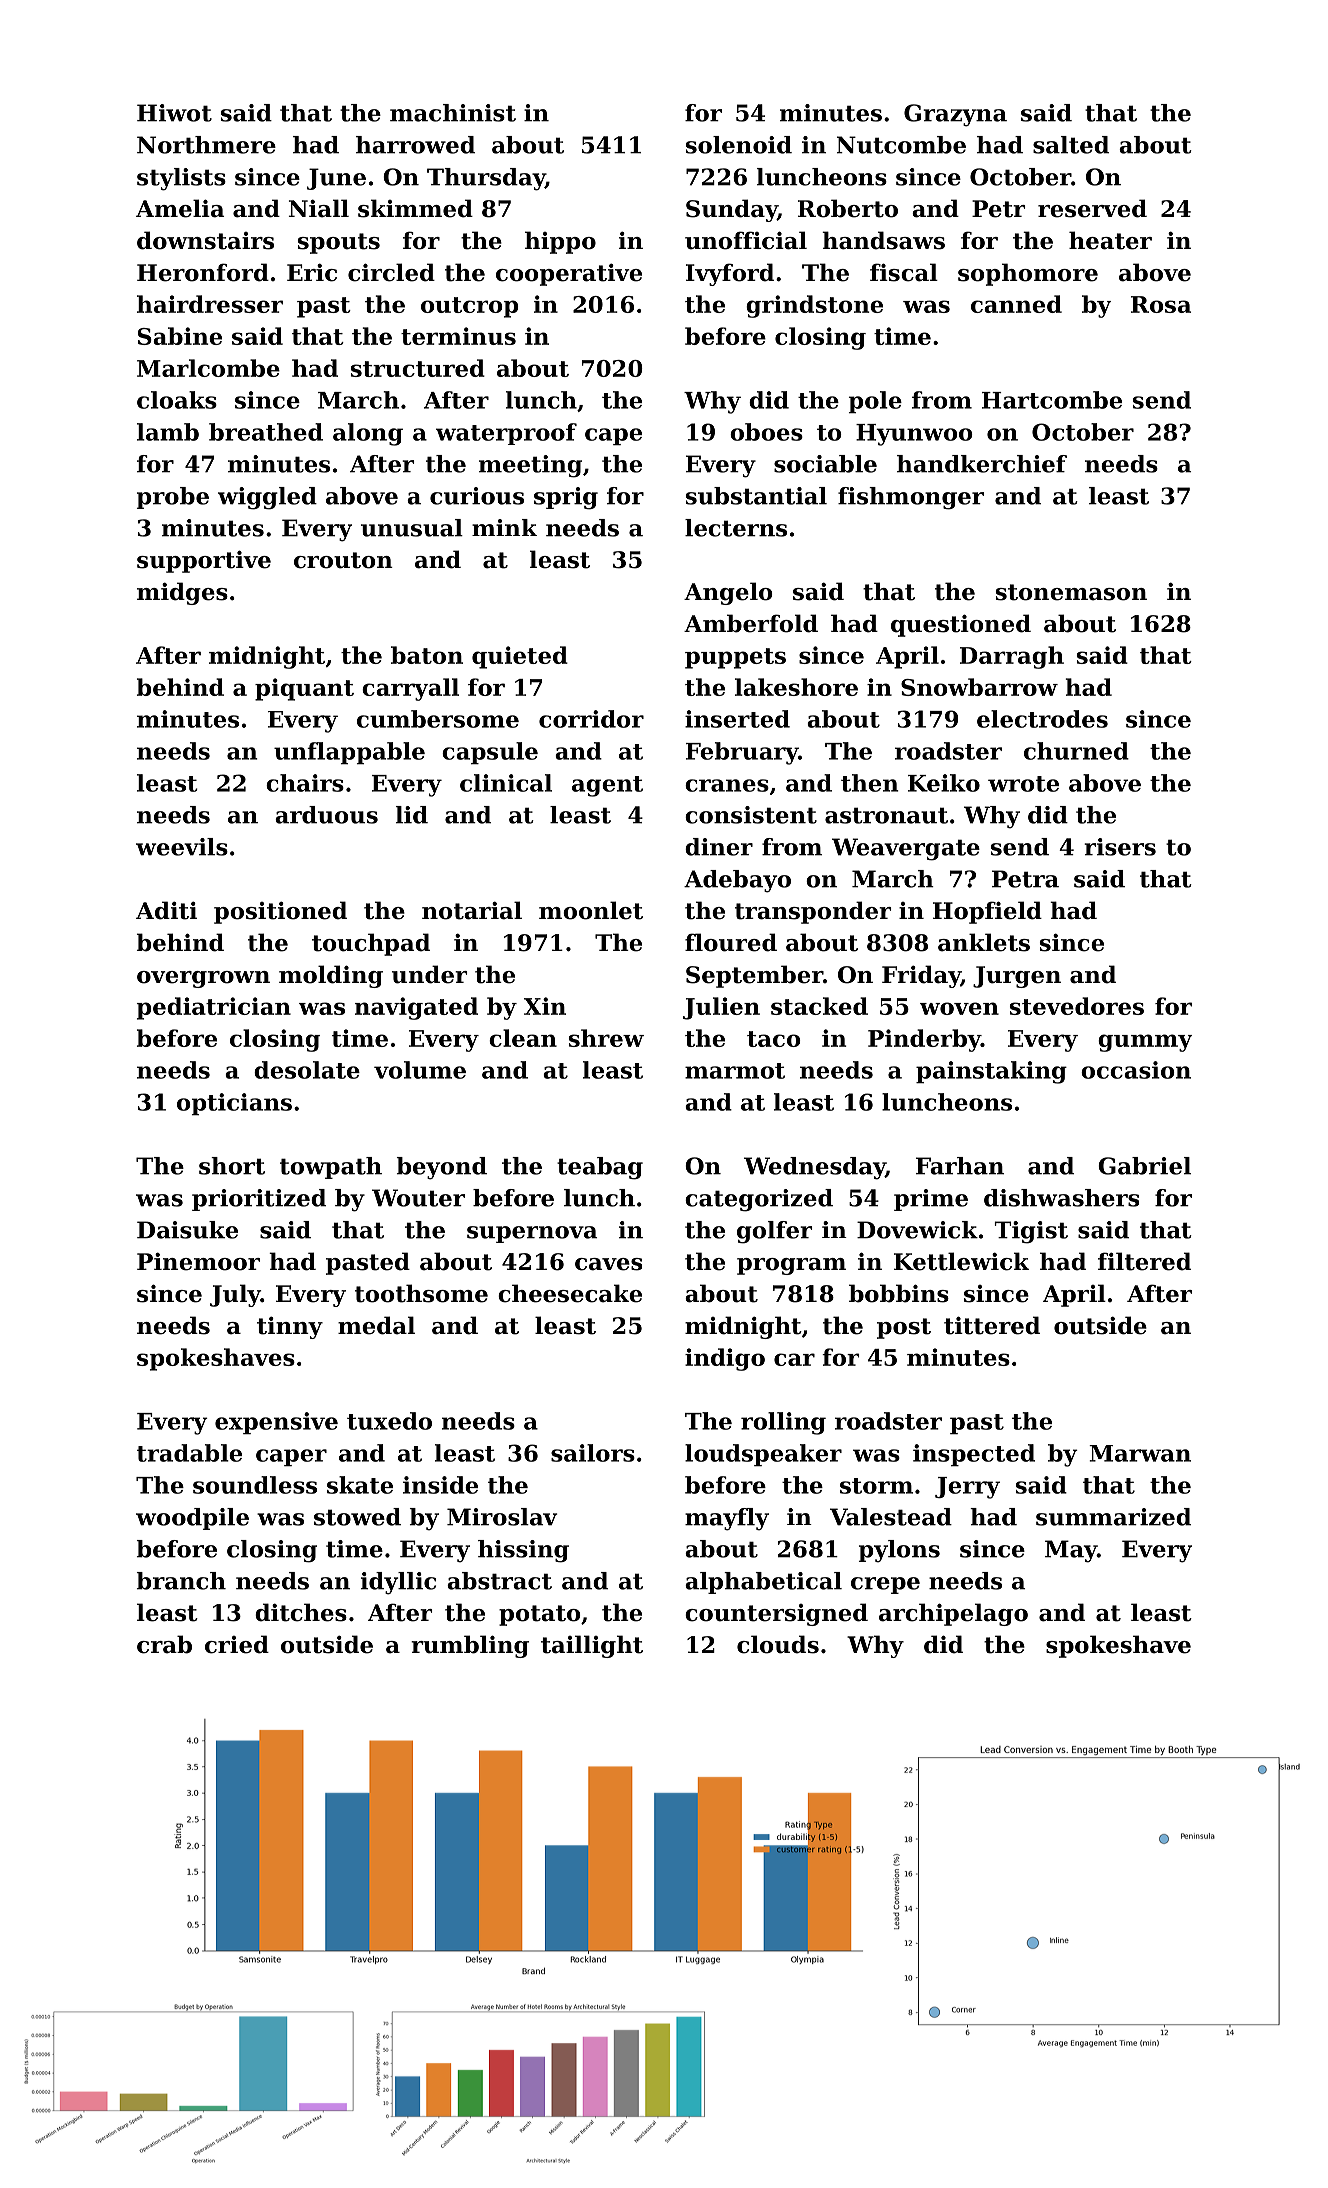  What do you see at coordinates (237, 1644) in the screenshot?
I see `cried` at bounding box center [237, 1644].
